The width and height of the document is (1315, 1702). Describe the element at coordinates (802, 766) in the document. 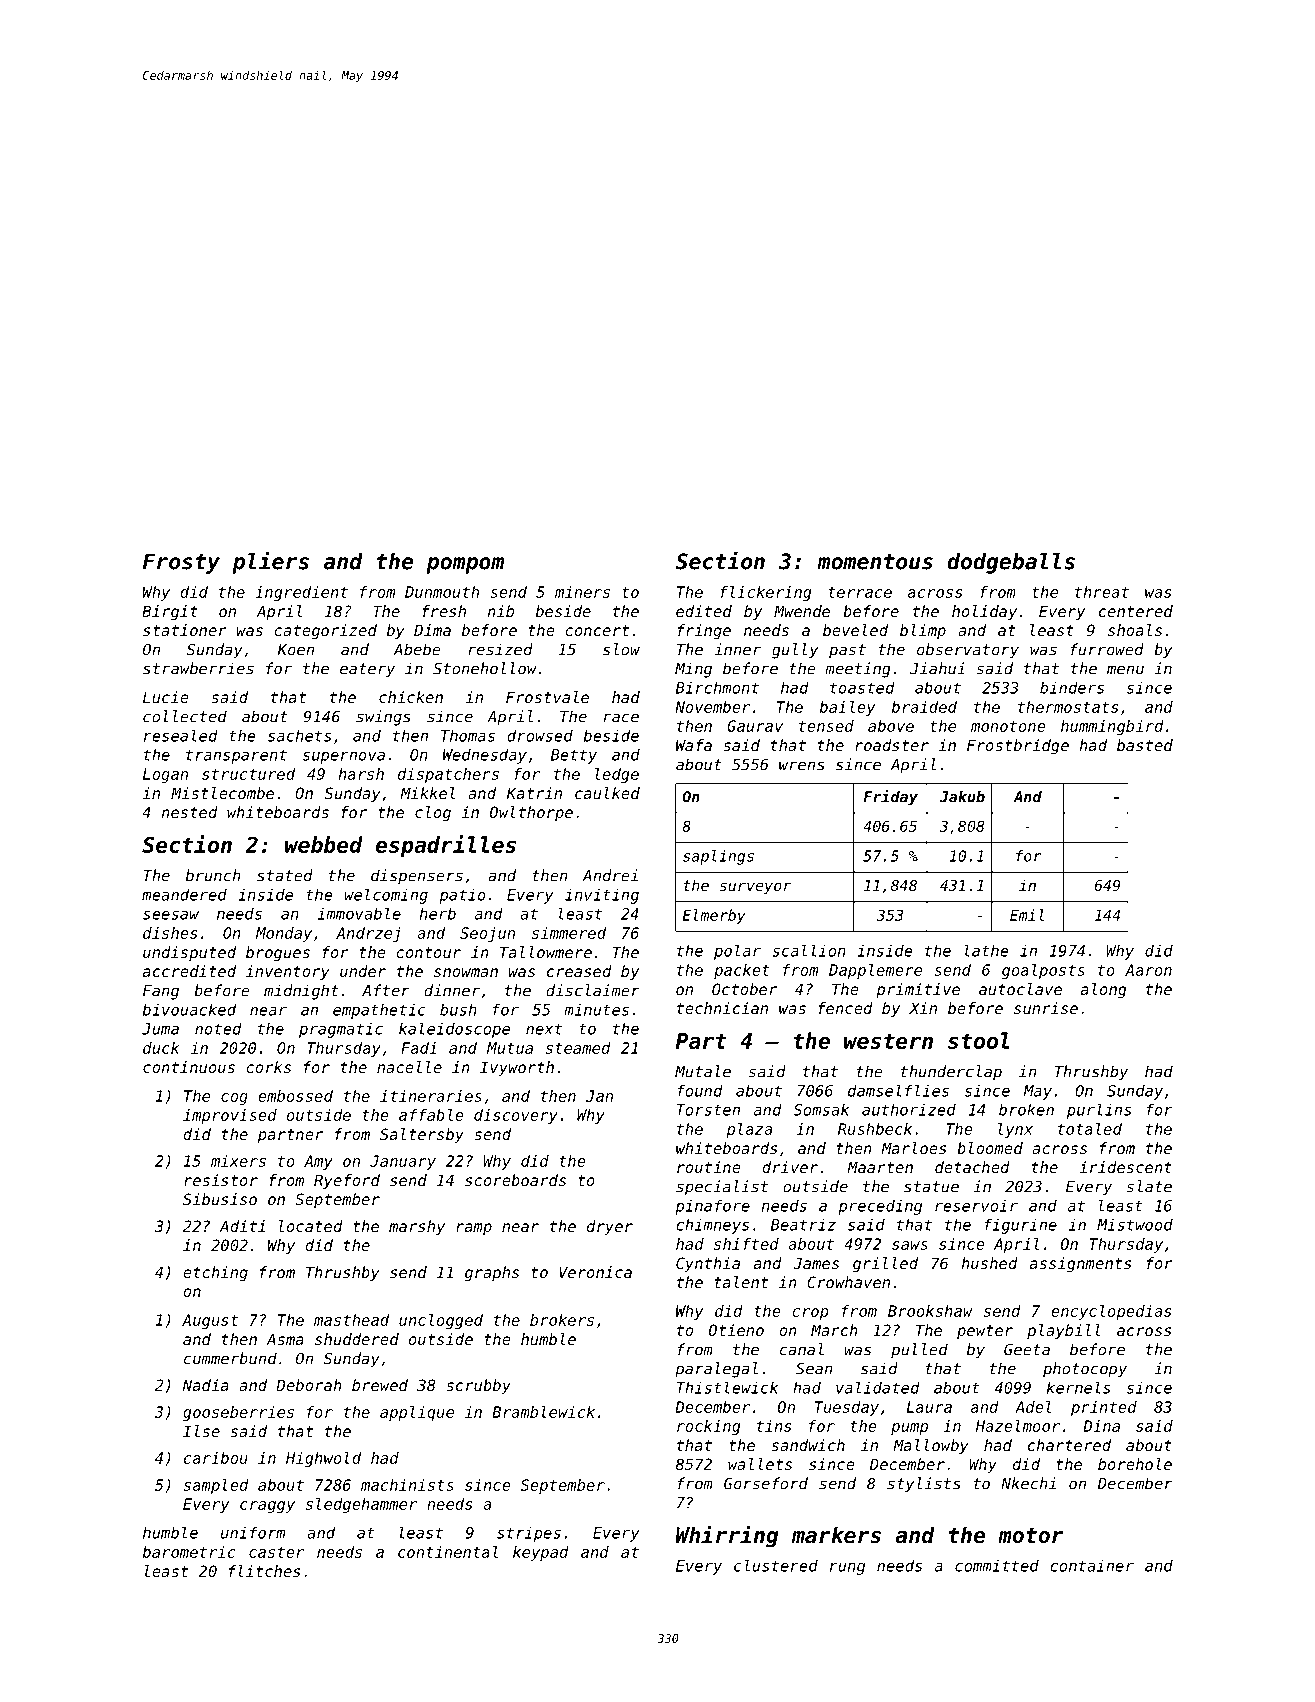

I see `wrens` at that location.
